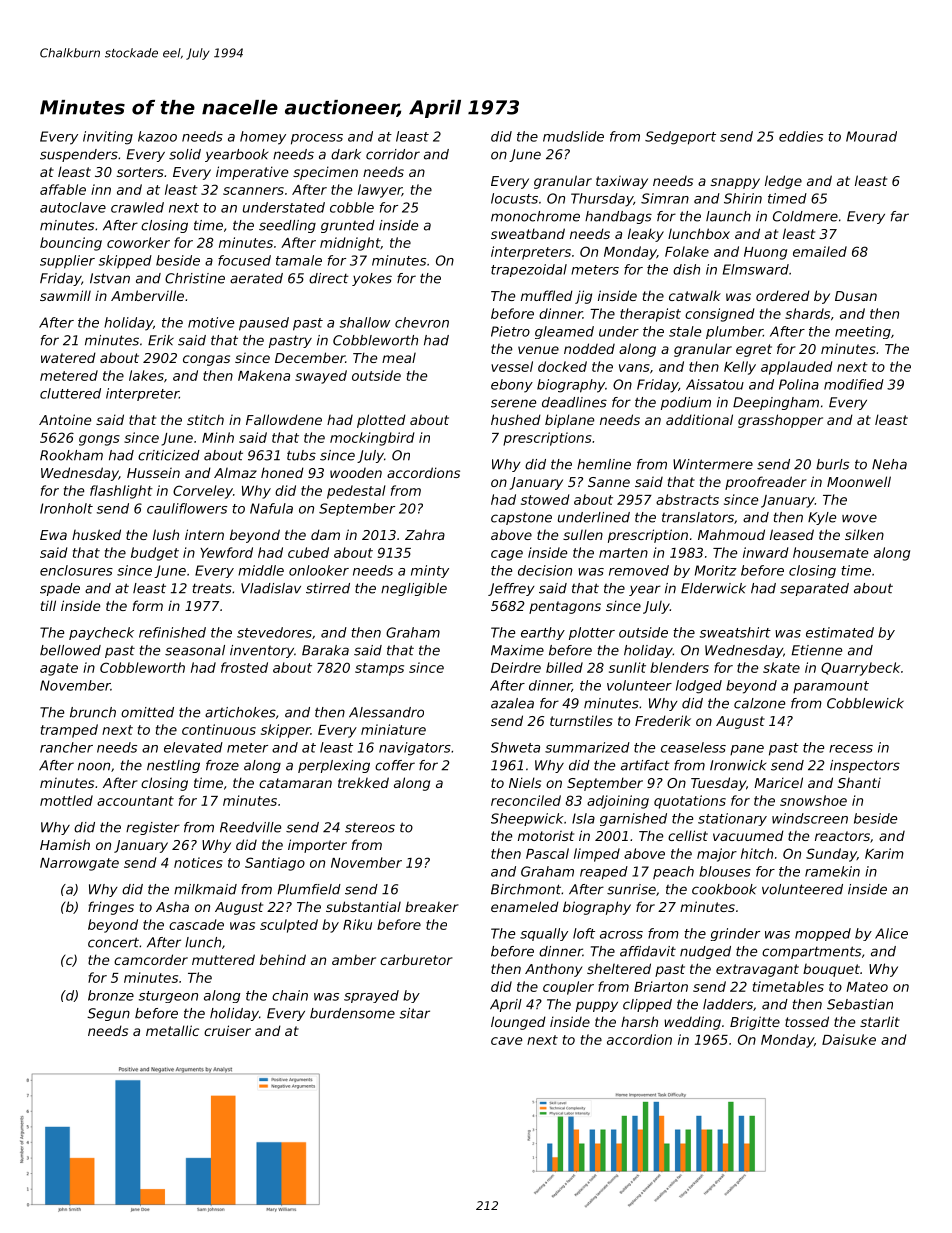  I want to click on stowed, so click(545, 499).
